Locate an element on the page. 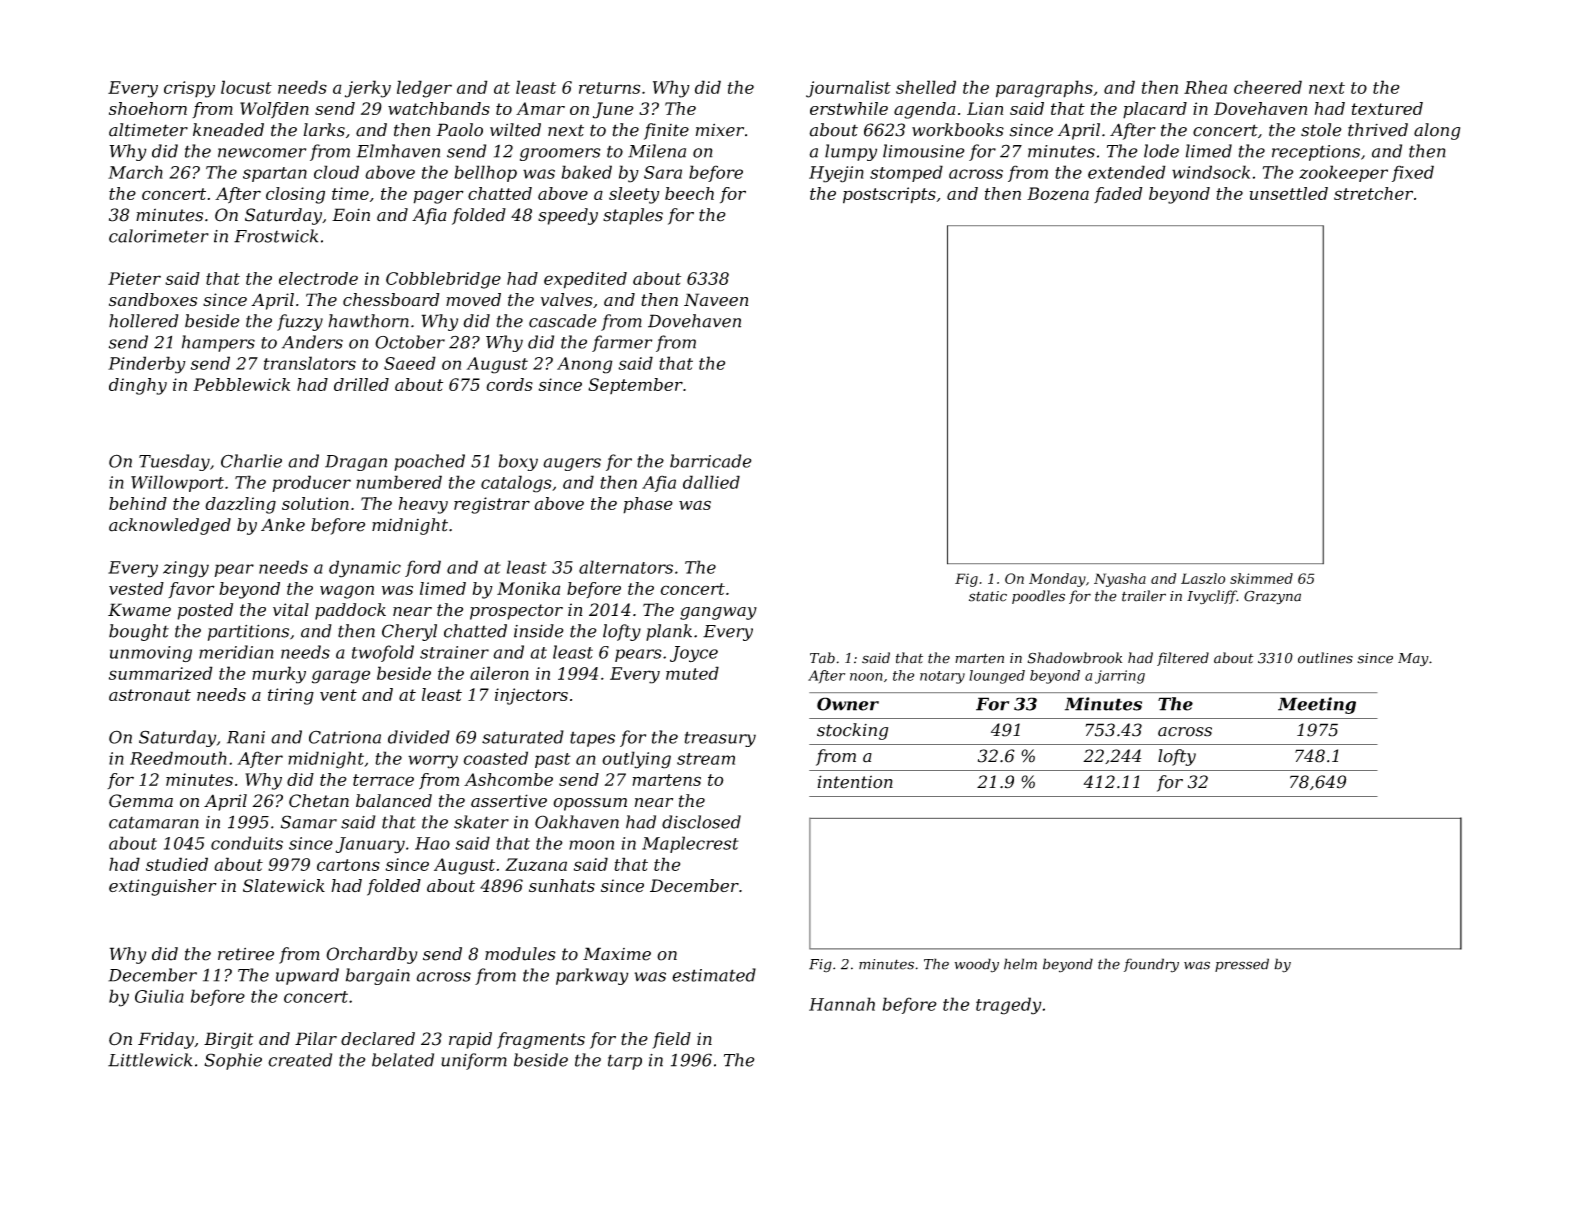  garage is located at coordinates (341, 677).
